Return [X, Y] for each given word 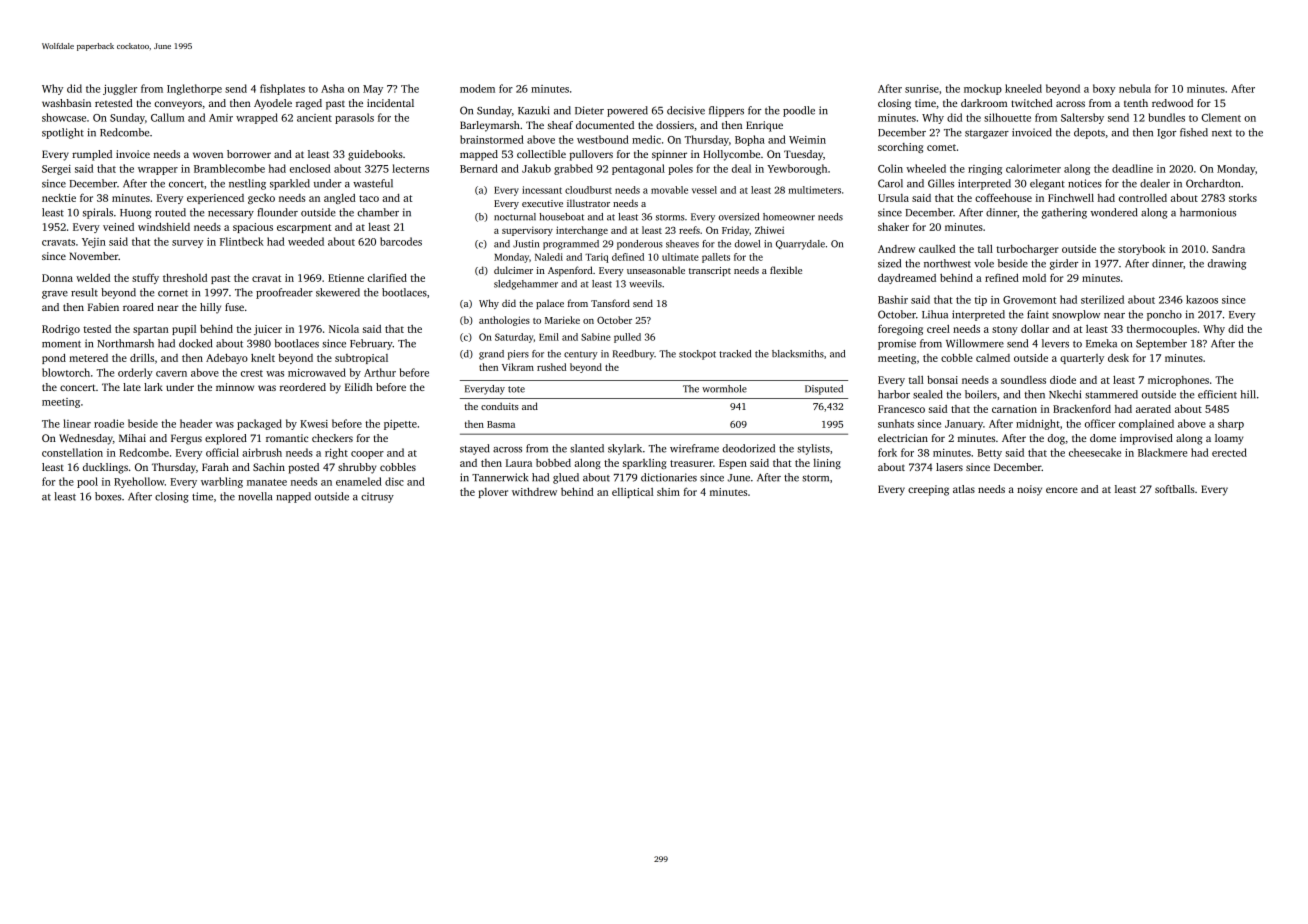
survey [187, 244]
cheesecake [1095, 452]
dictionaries [669, 477]
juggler [120, 89]
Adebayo [227, 358]
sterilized [1102, 299]
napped [293, 497]
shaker [893, 226]
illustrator [588, 203]
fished [1194, 132]
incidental [390, 103]
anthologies [504, 321]
